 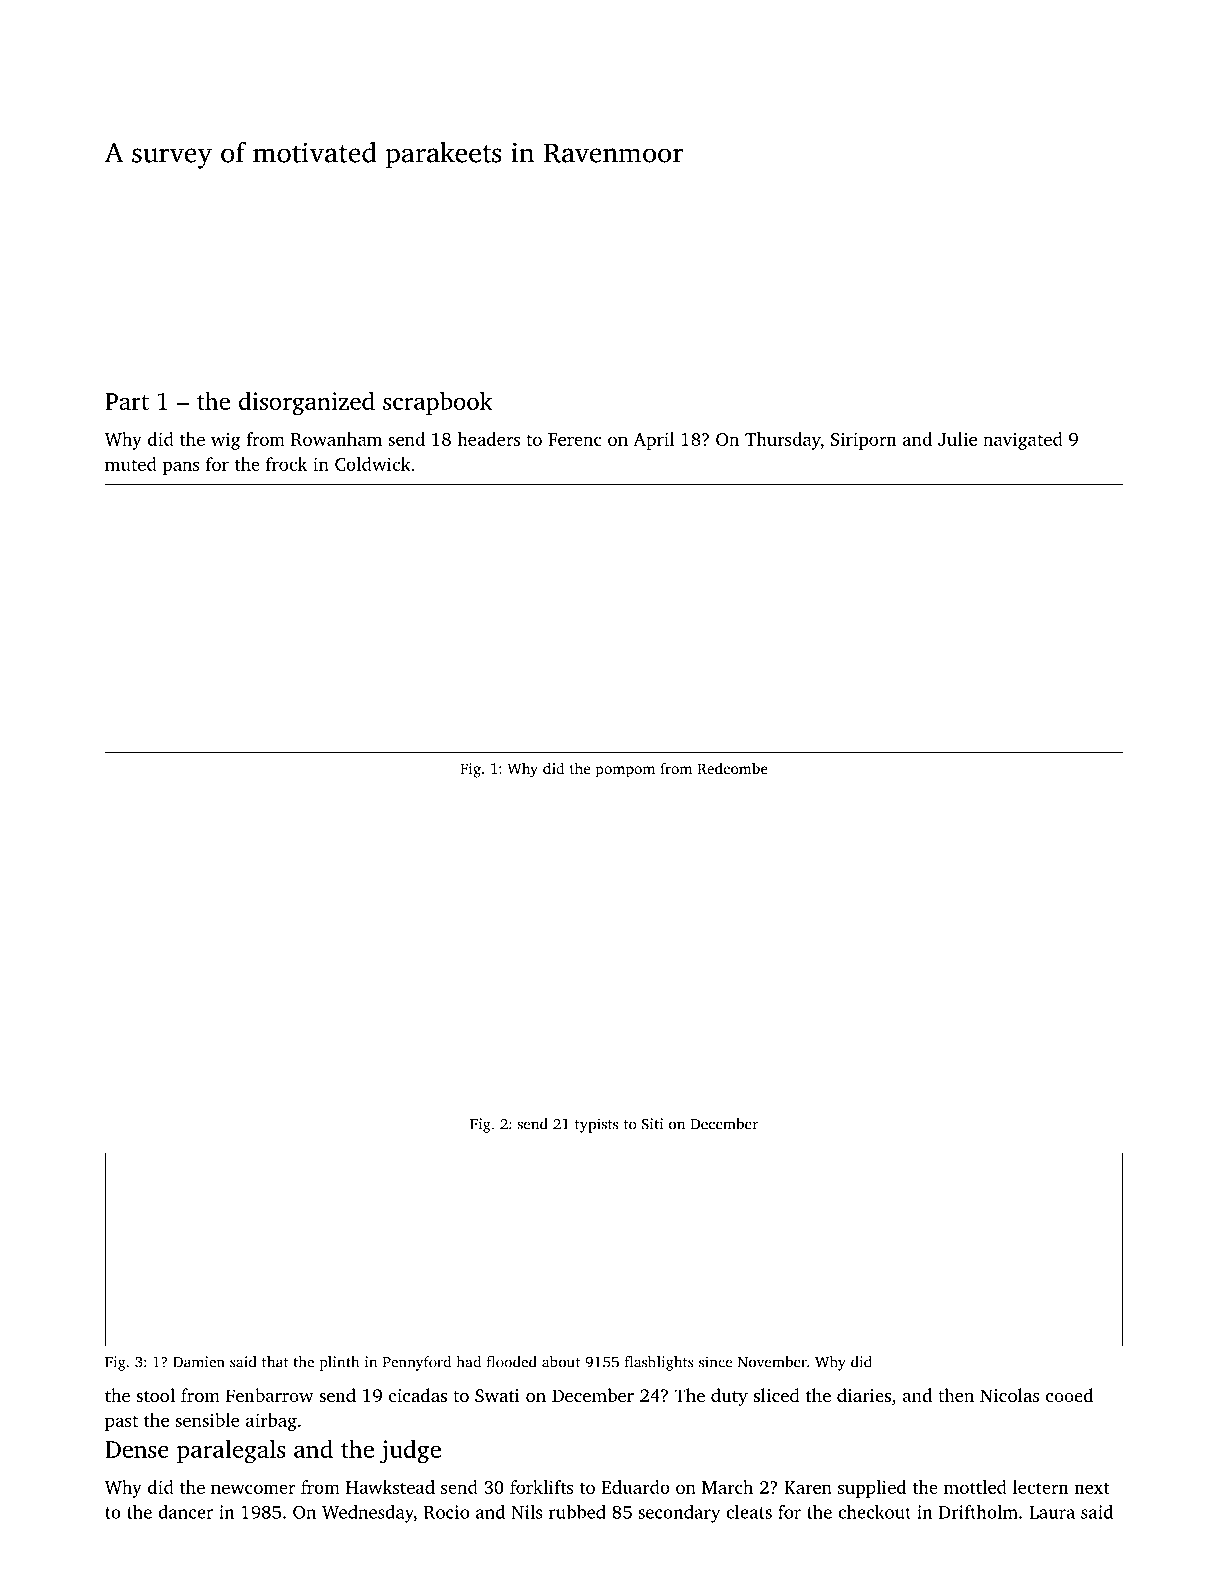 I want to click on disorganized, so click(x=307, y=403).
